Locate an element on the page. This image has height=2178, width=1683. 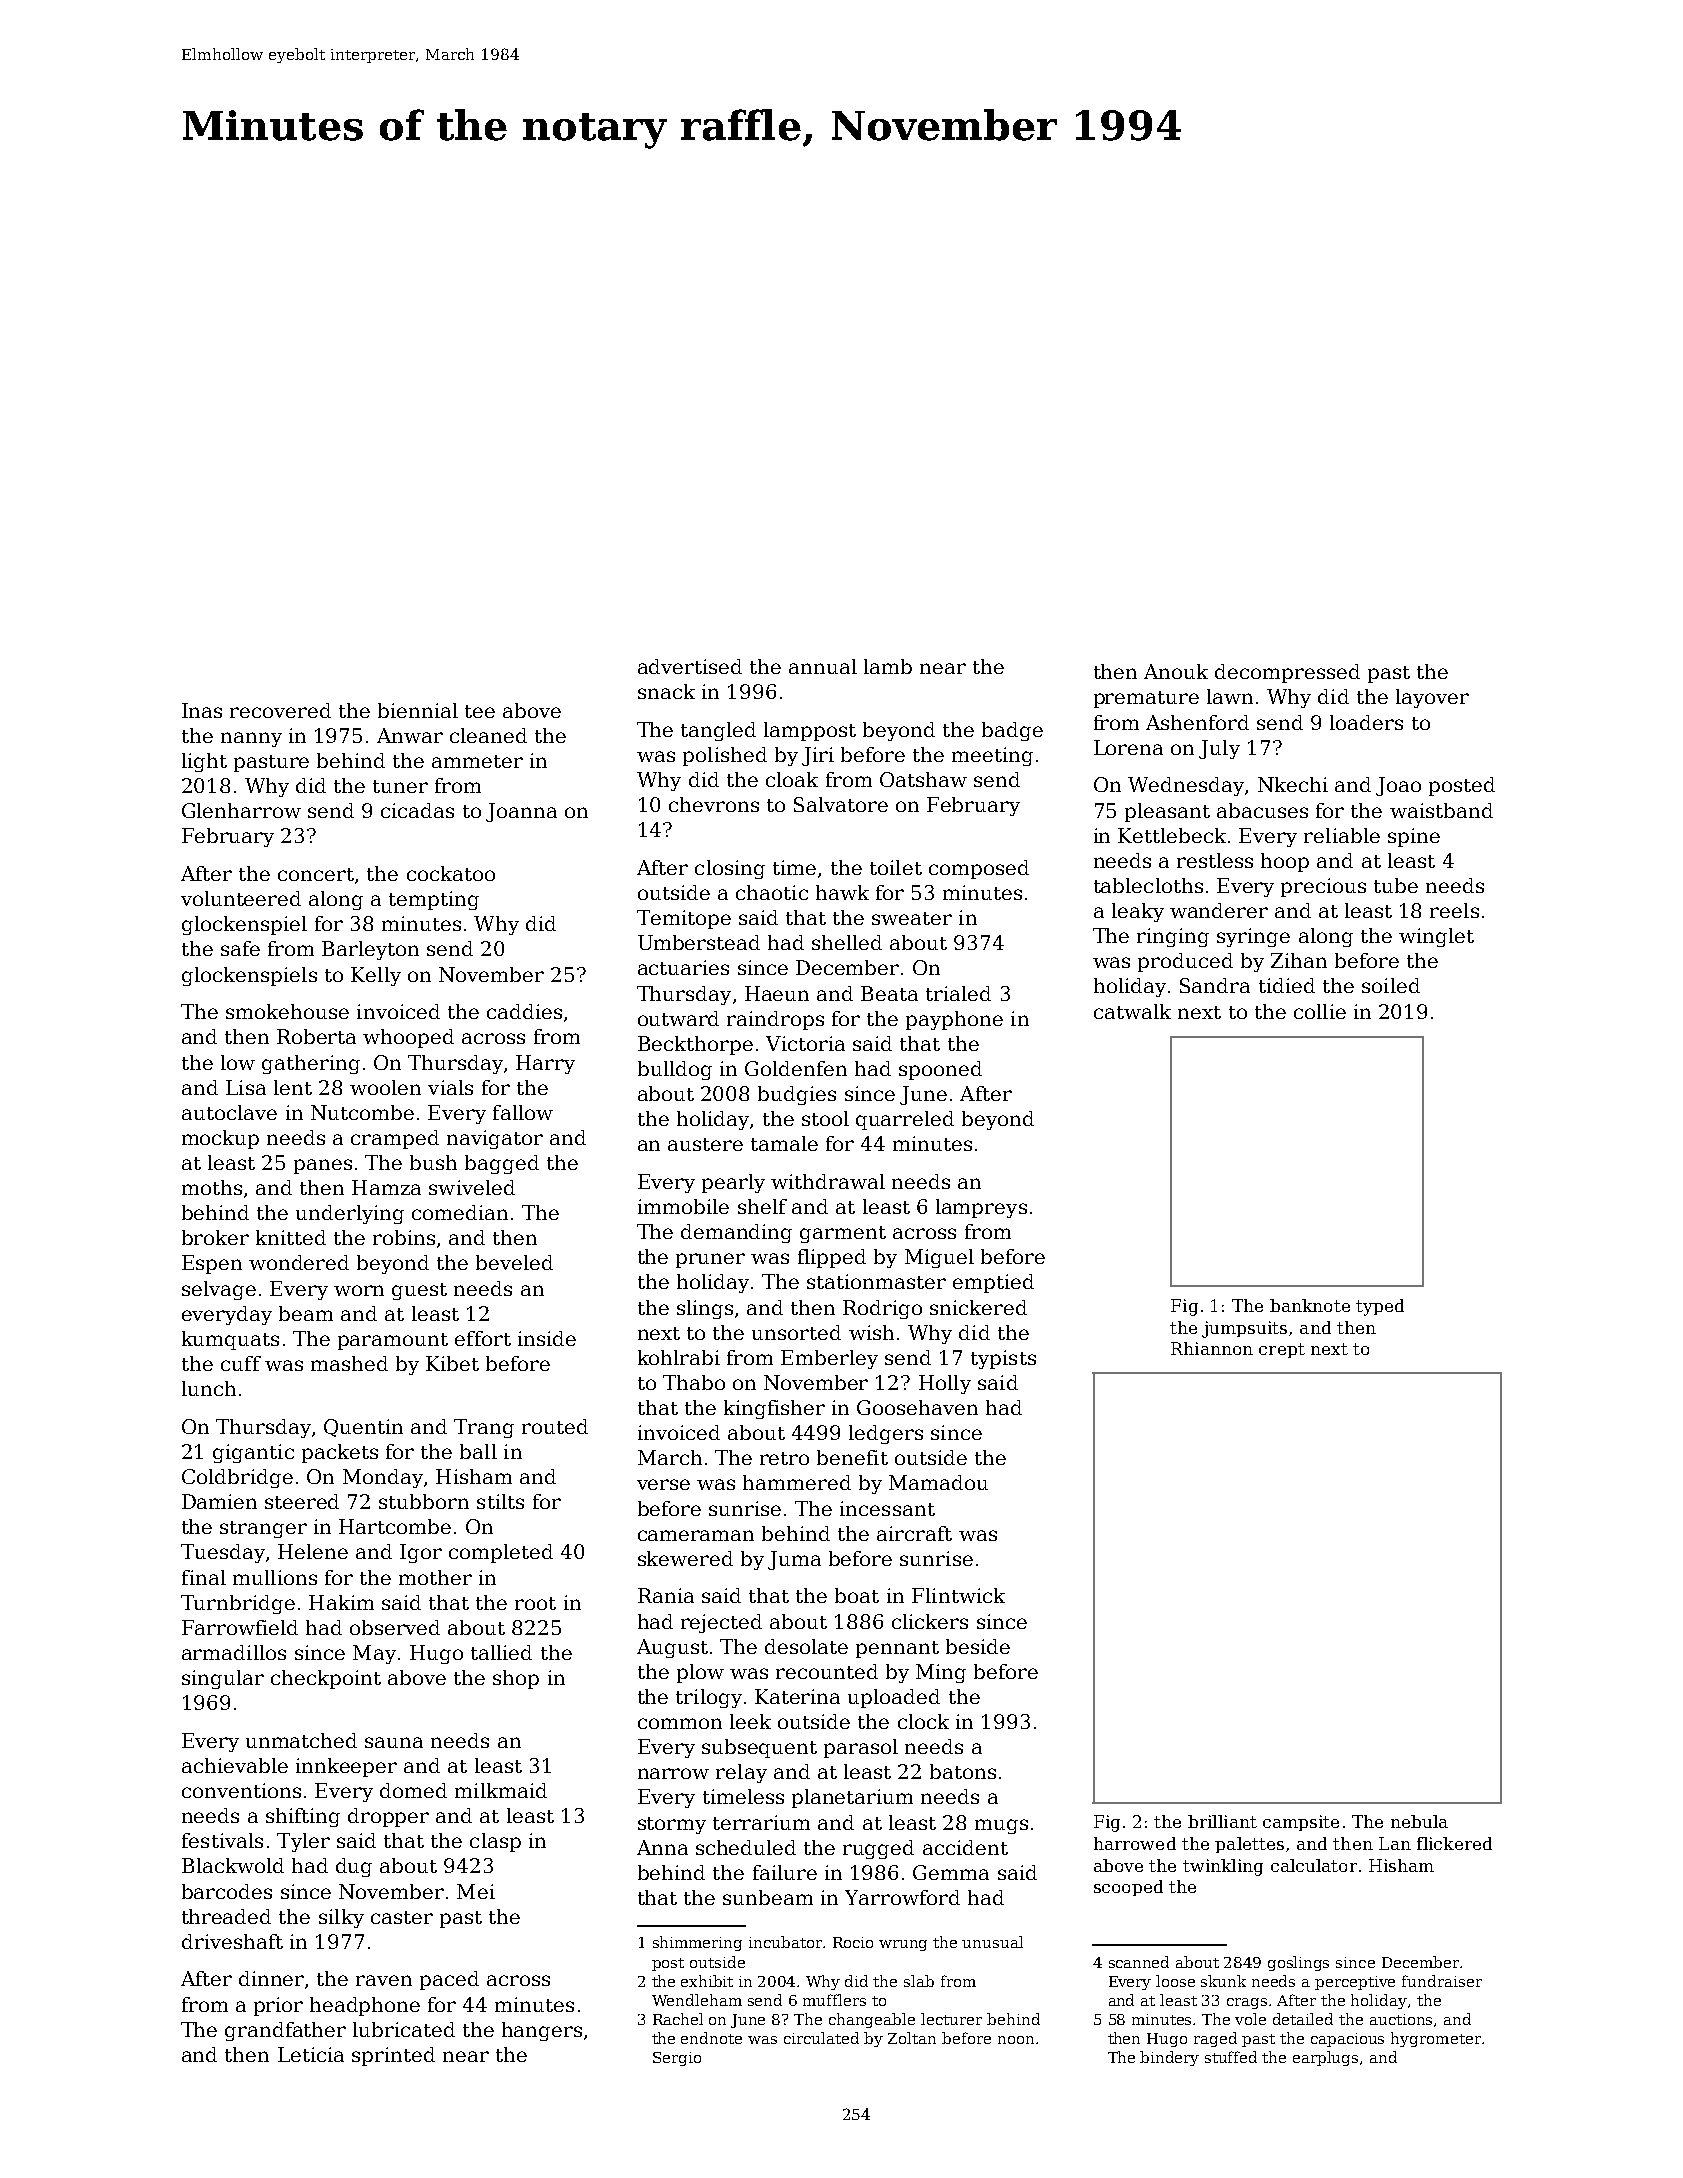
campsite is located at coordinates (1301, 1823).
